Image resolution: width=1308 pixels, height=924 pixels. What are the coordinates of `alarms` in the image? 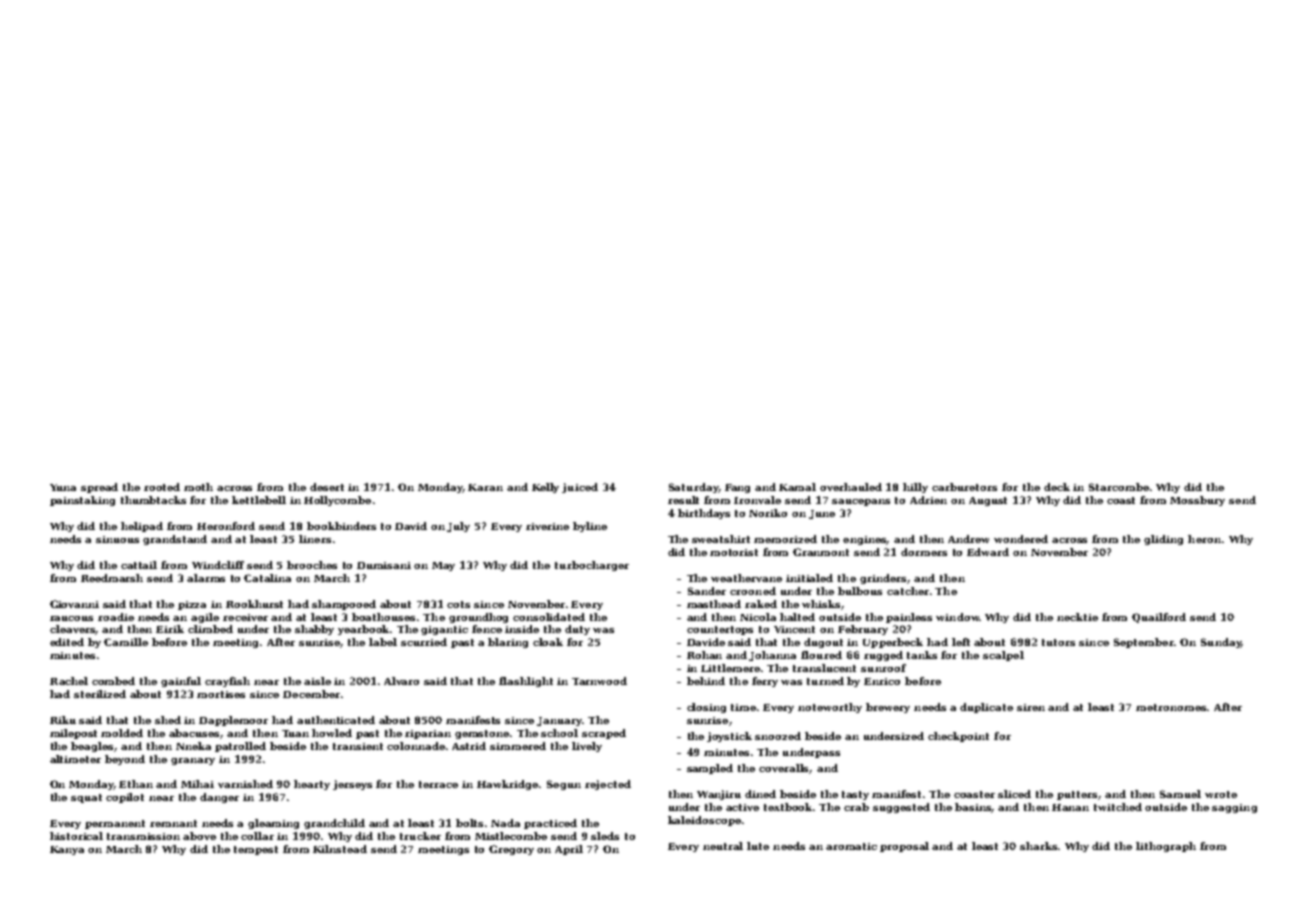 It's located at (206, 578).
